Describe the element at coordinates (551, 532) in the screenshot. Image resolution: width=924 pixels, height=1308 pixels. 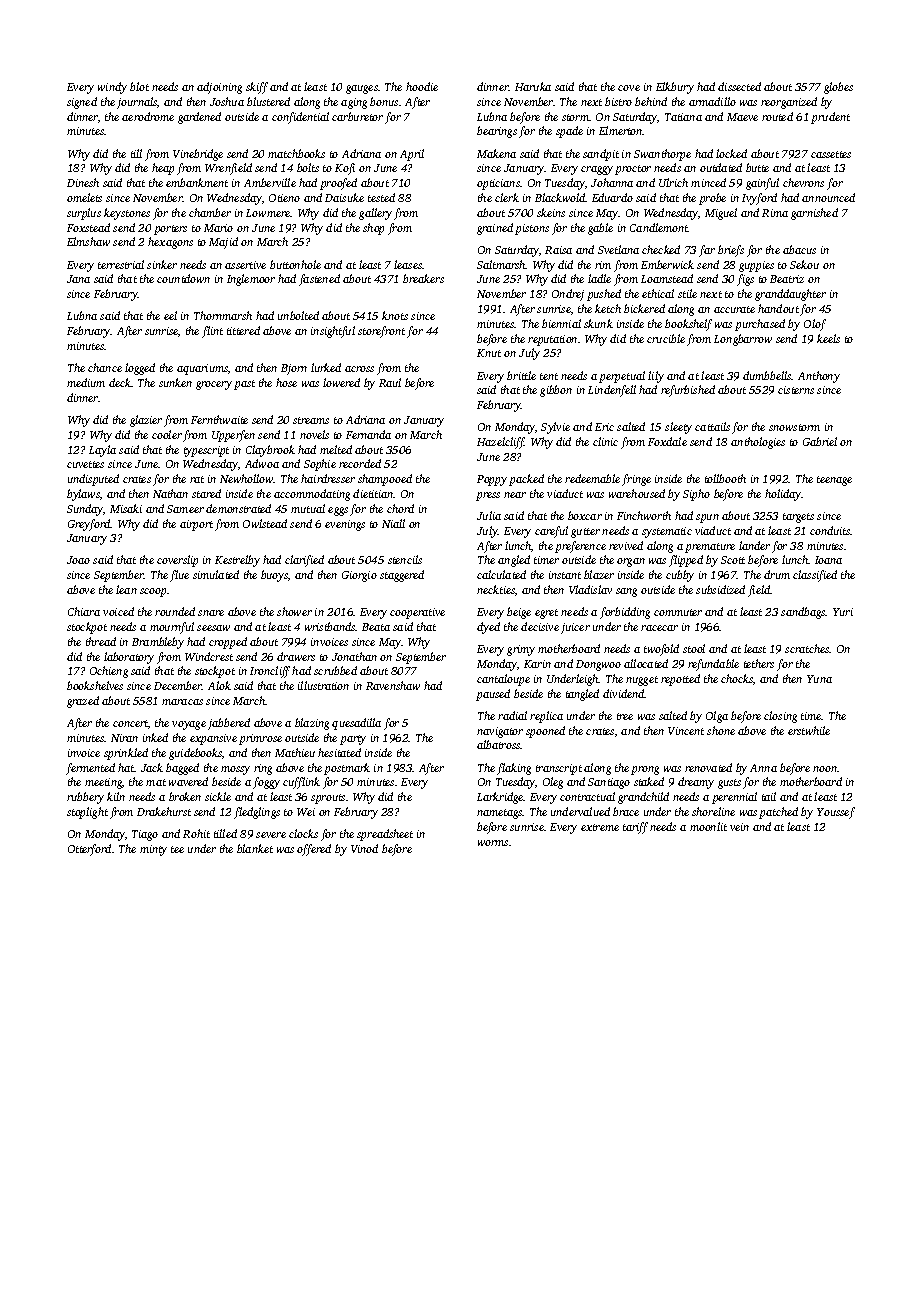
I see `careful` at that location.
